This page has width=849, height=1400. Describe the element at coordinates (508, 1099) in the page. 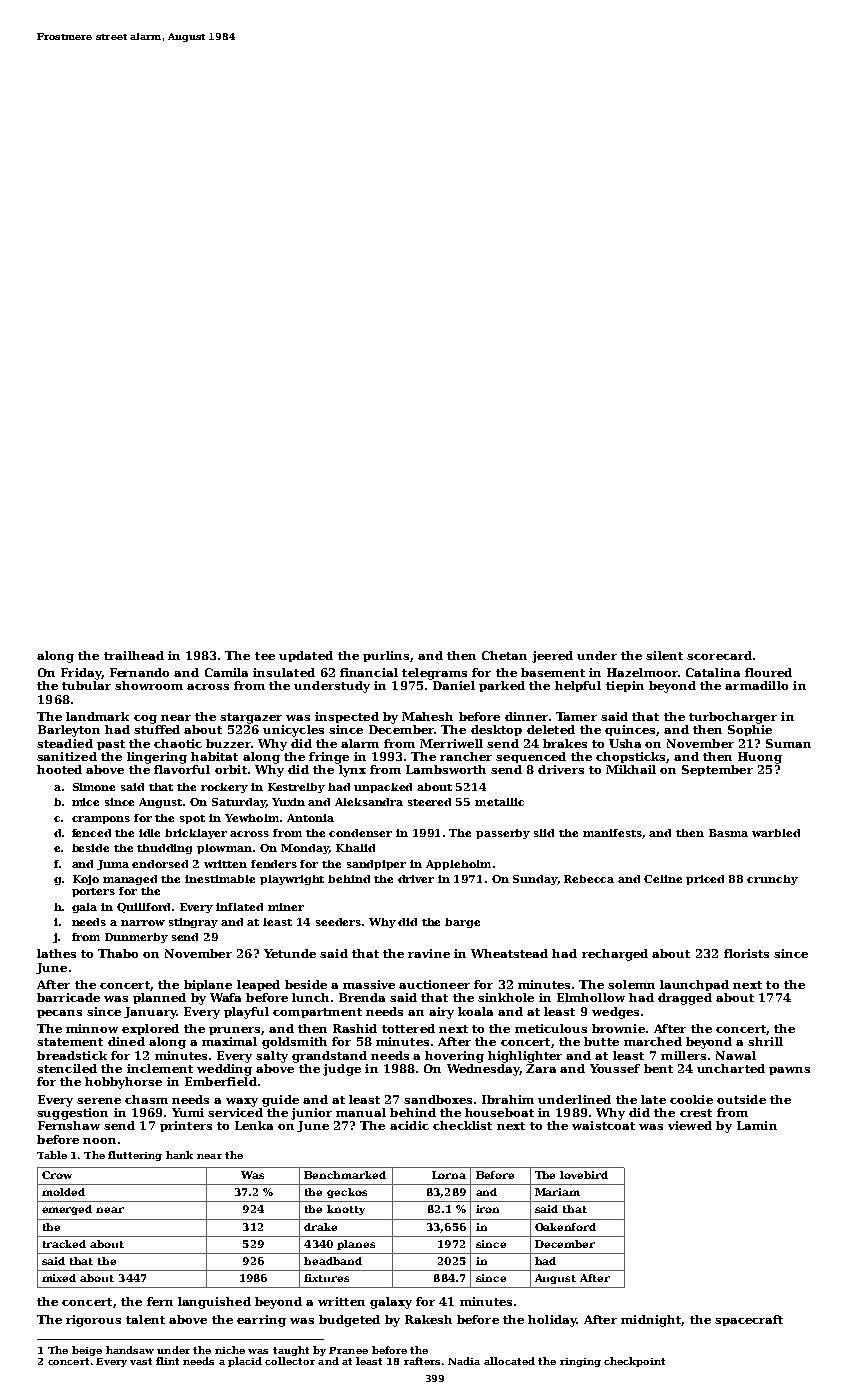

I see `Ibrahim` at that location.
